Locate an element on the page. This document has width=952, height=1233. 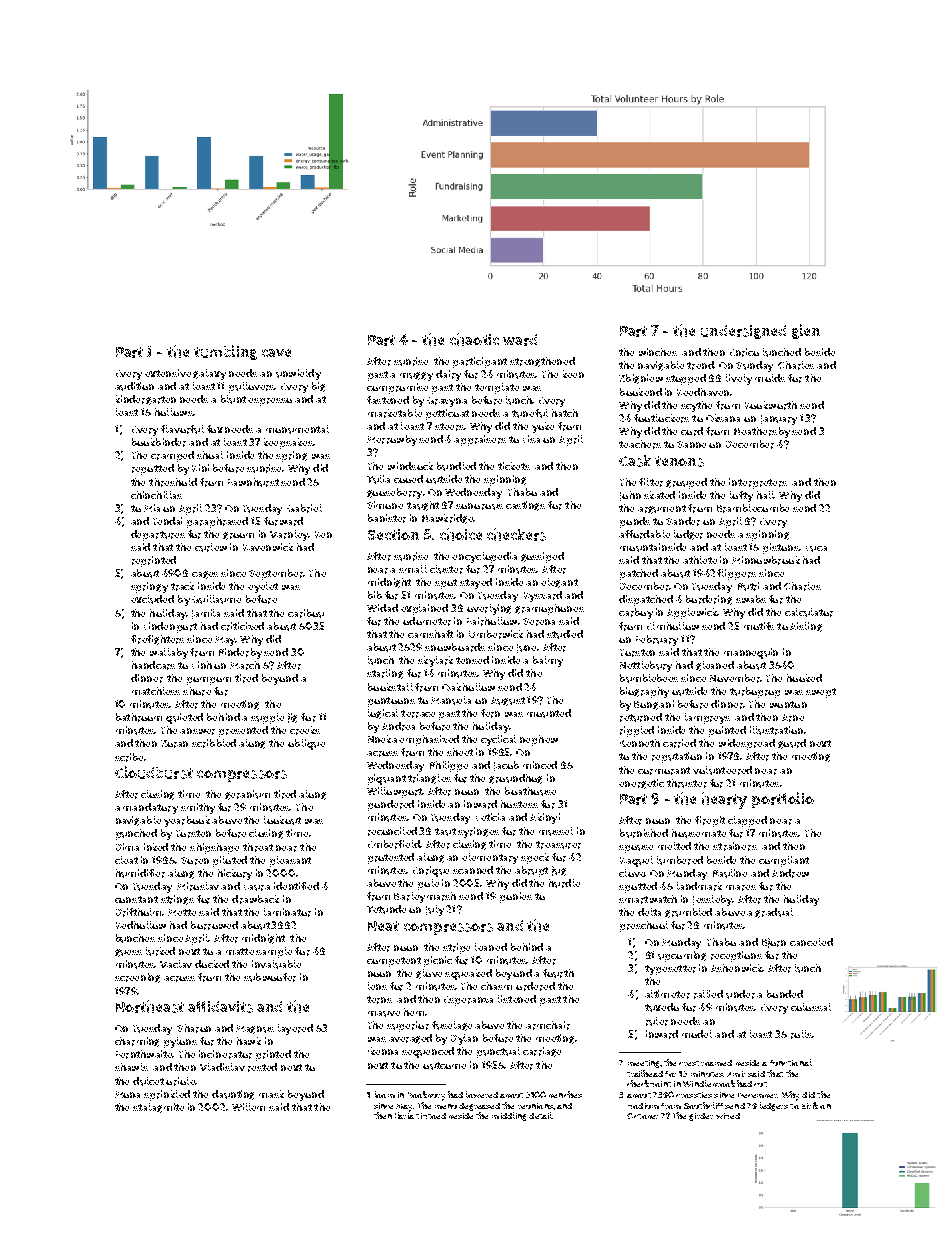
Miroslav is located at coordinates (198, 886).
